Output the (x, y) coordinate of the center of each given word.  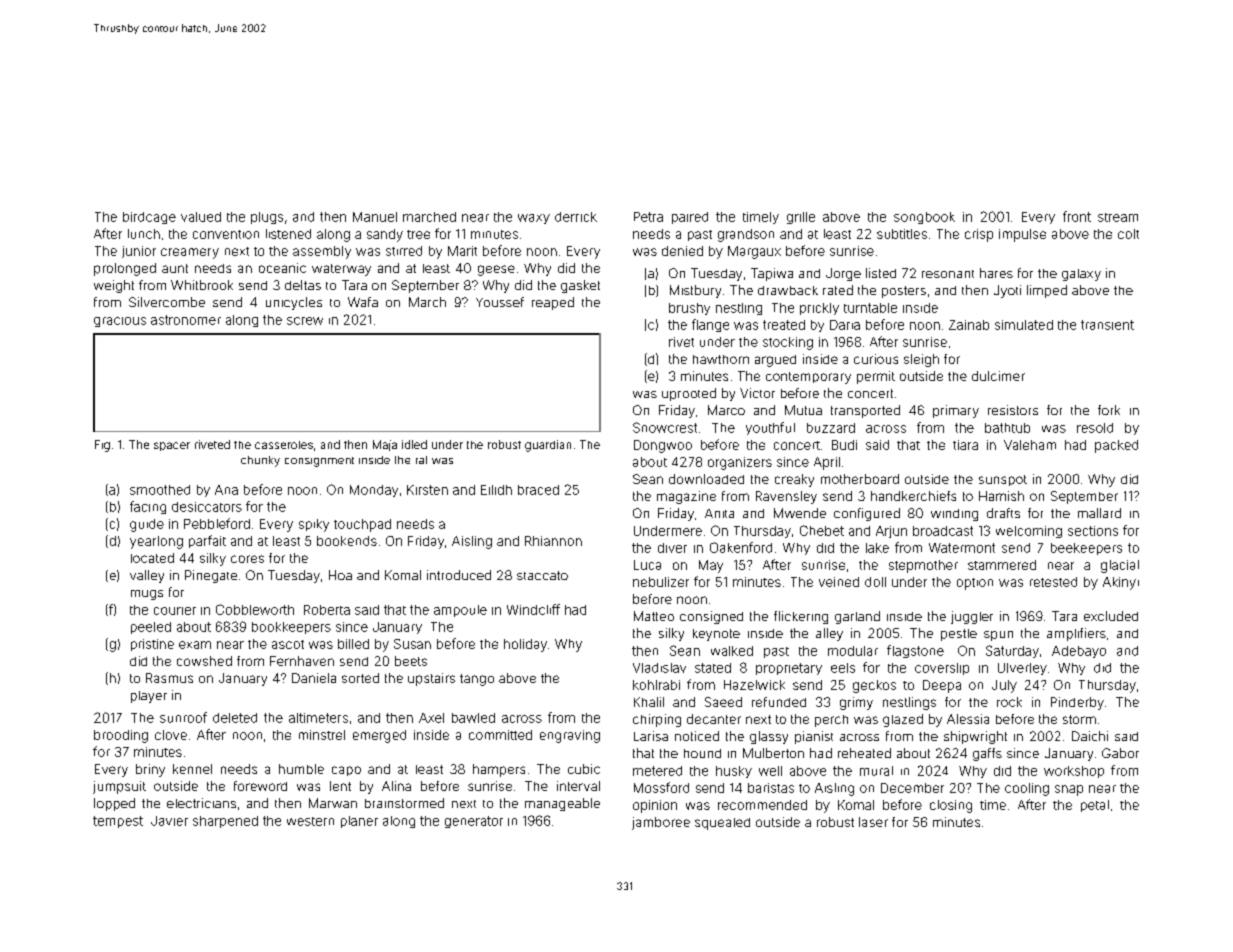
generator (474, 822)
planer (359, 822)
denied (682, 251)
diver (672, 548)
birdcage (149, 218)
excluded (1111, 616)
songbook (924, 218)
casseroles (284, 445)
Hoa (340, 575)
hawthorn (721, 359)
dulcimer (998, 376)
